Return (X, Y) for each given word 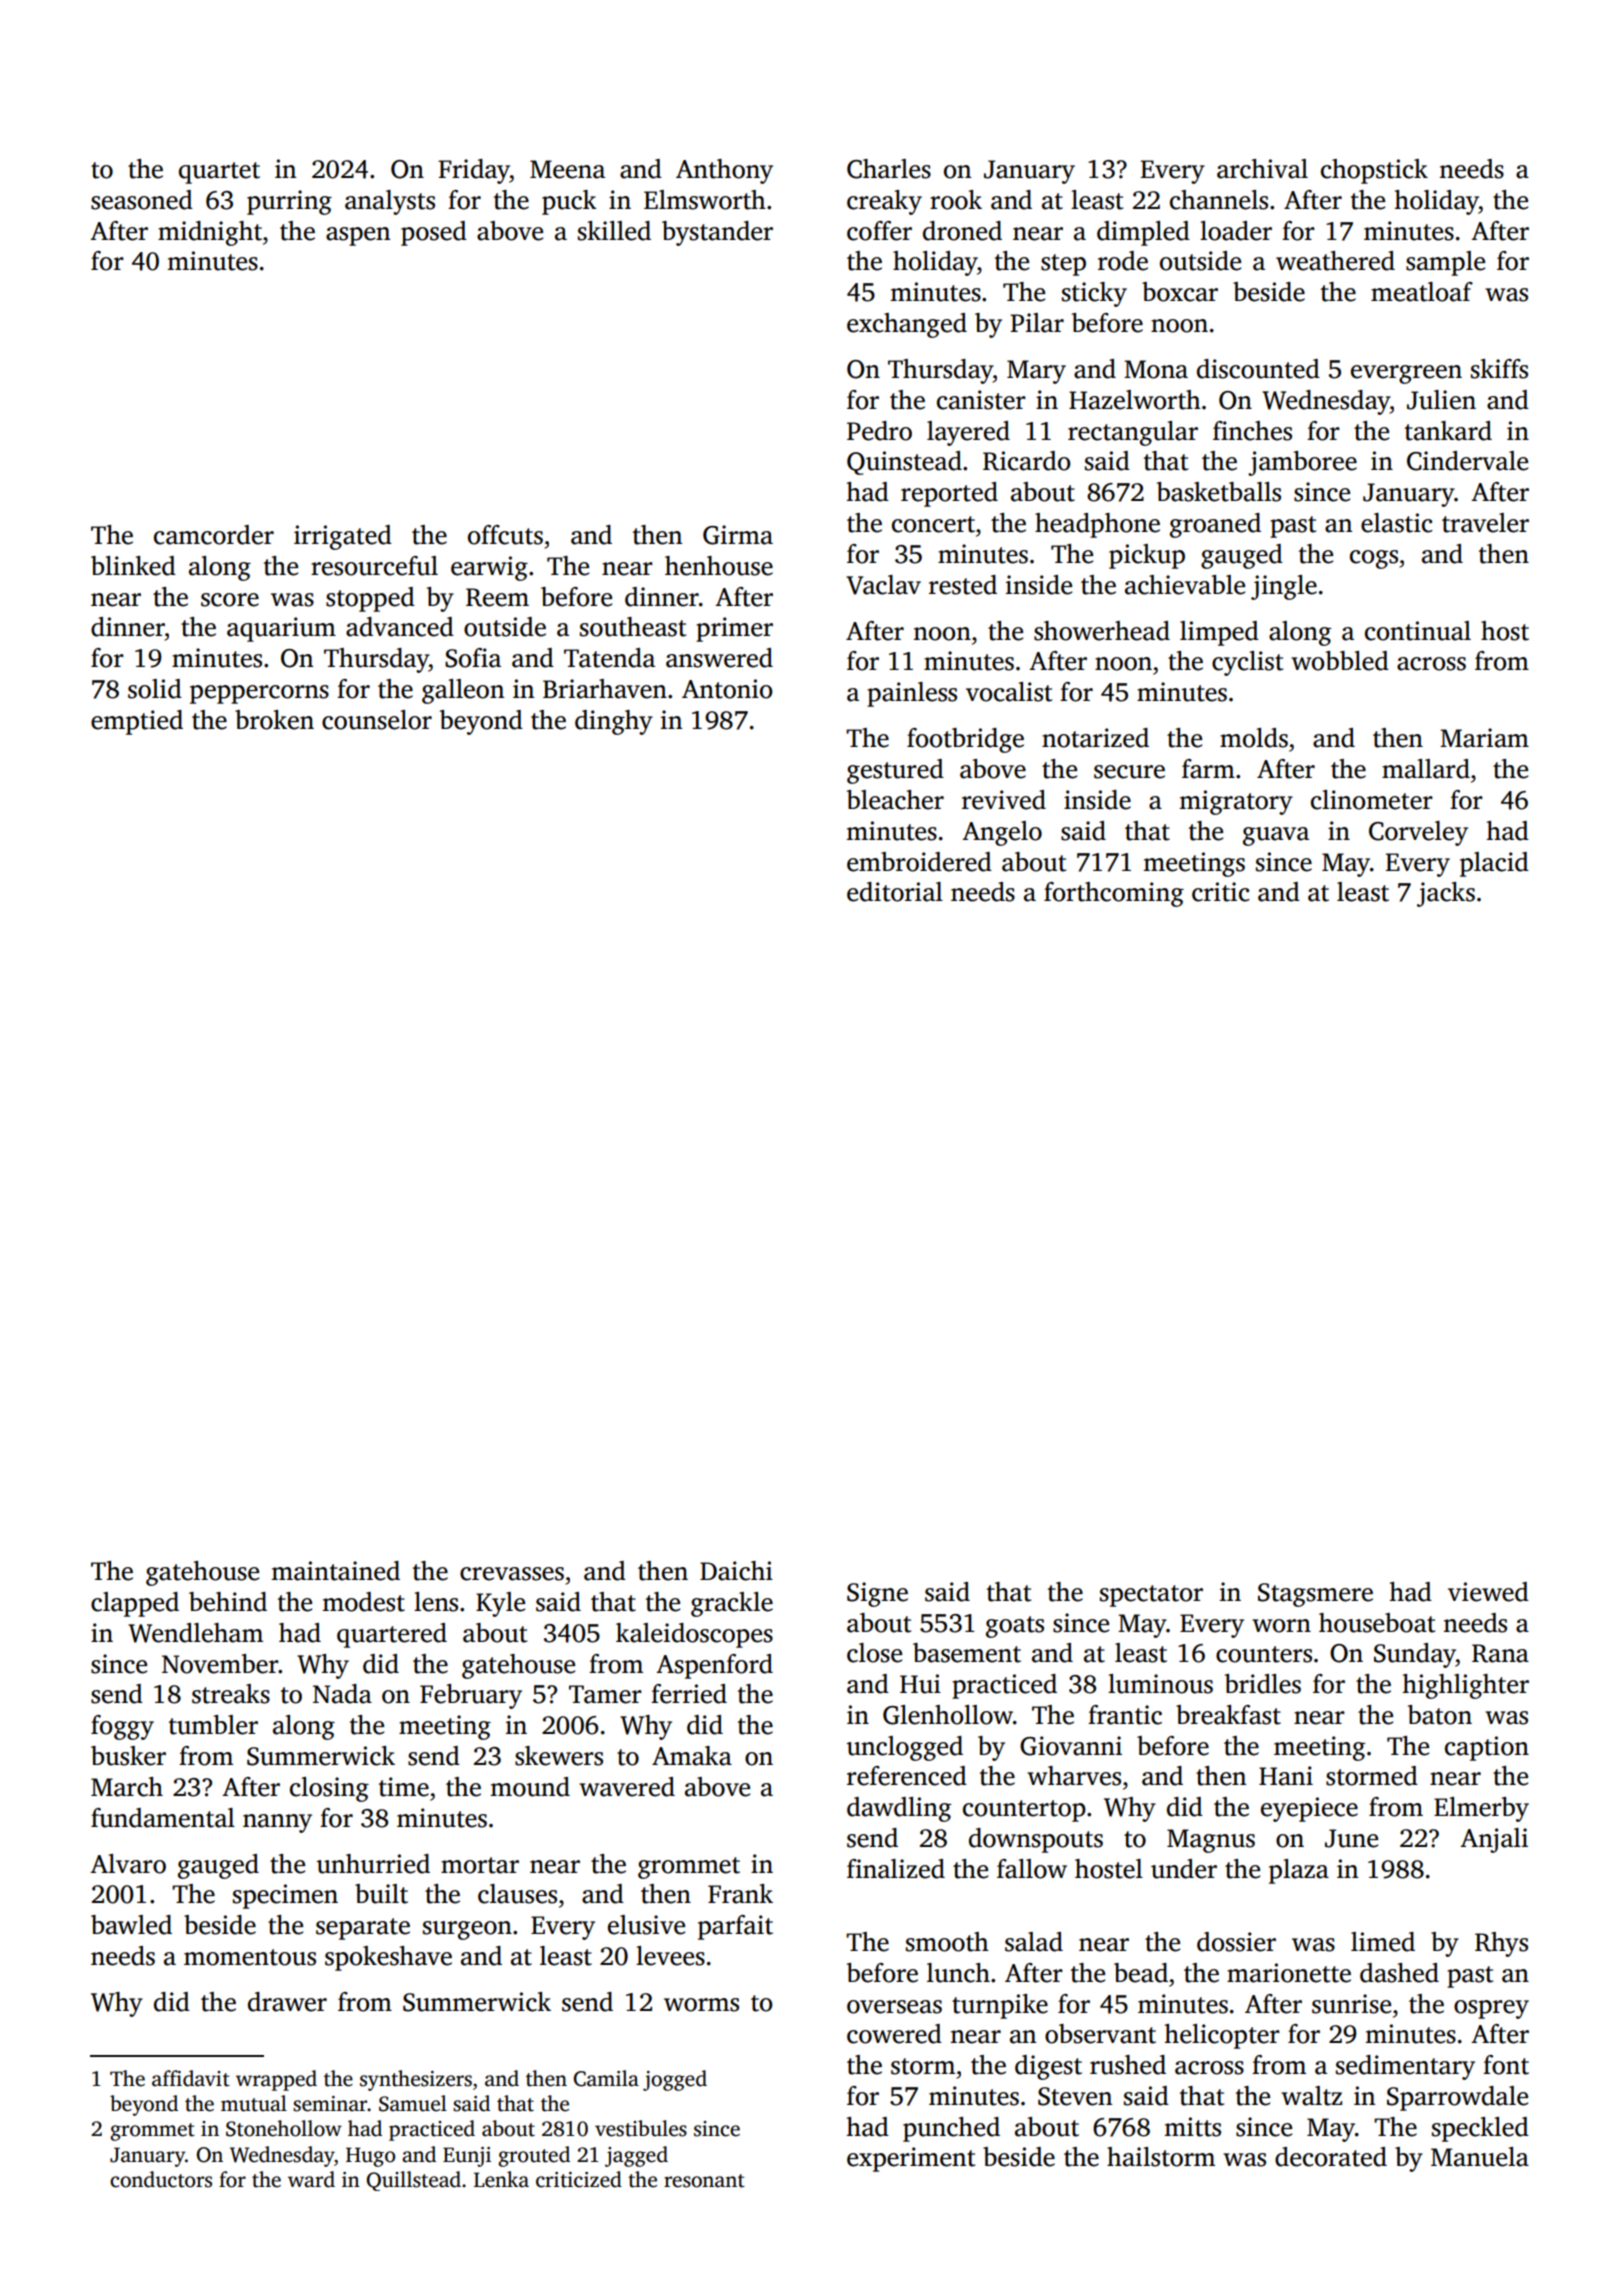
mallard (1426, 769)
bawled (131, 1925)
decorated (1331, 2157)
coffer (879, 231)
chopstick (1374, 171)
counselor (377, 720)
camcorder (214, 535)
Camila (606, 2078)
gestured (895, 771)
